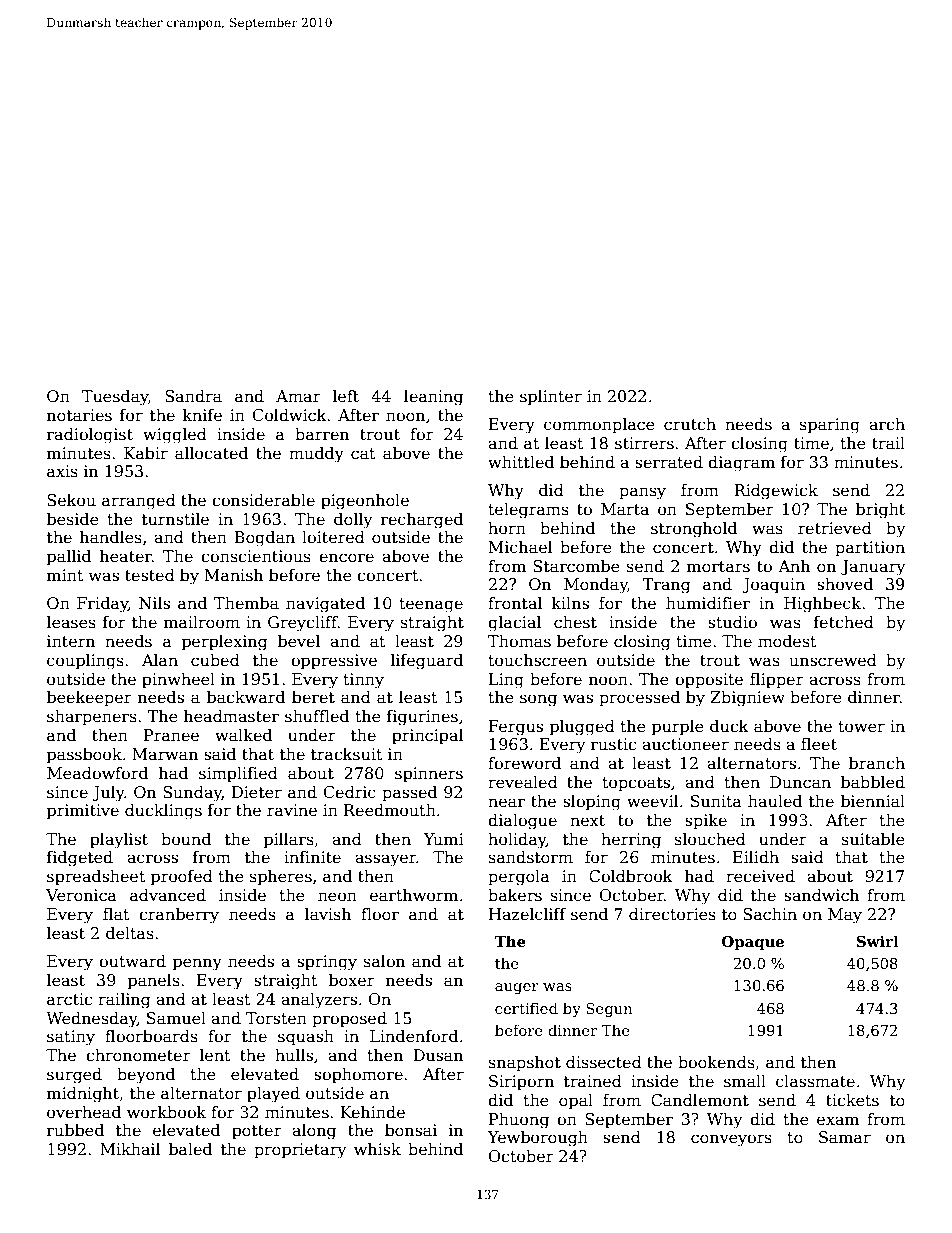 This screenshot has height=1233, width=952. Describe the element at coordinates (433, 397) in the screenshot. I see `leaning` at that location.
